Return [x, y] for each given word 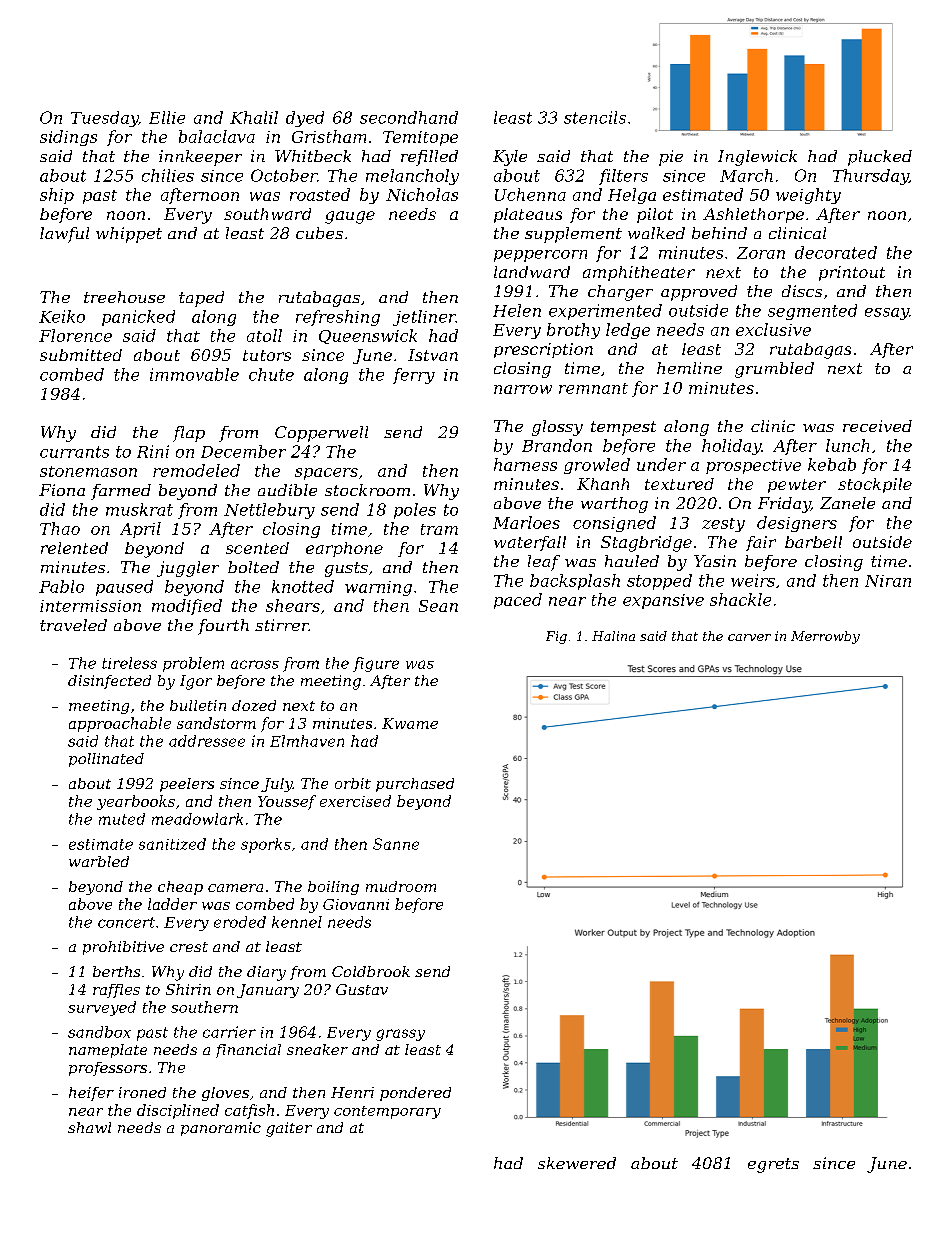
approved [699, 293]
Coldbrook [371, 971]
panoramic [221, 1129]
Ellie [167, 117]
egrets [773, 1165]
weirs [753, 580]
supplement [573, 235]
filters [623, 177]
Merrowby [825, 637]
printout [852, 273]
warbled [99, 861]
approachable [120, 724]
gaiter [289, 1129]
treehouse [124, 297]
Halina [613, 636]
